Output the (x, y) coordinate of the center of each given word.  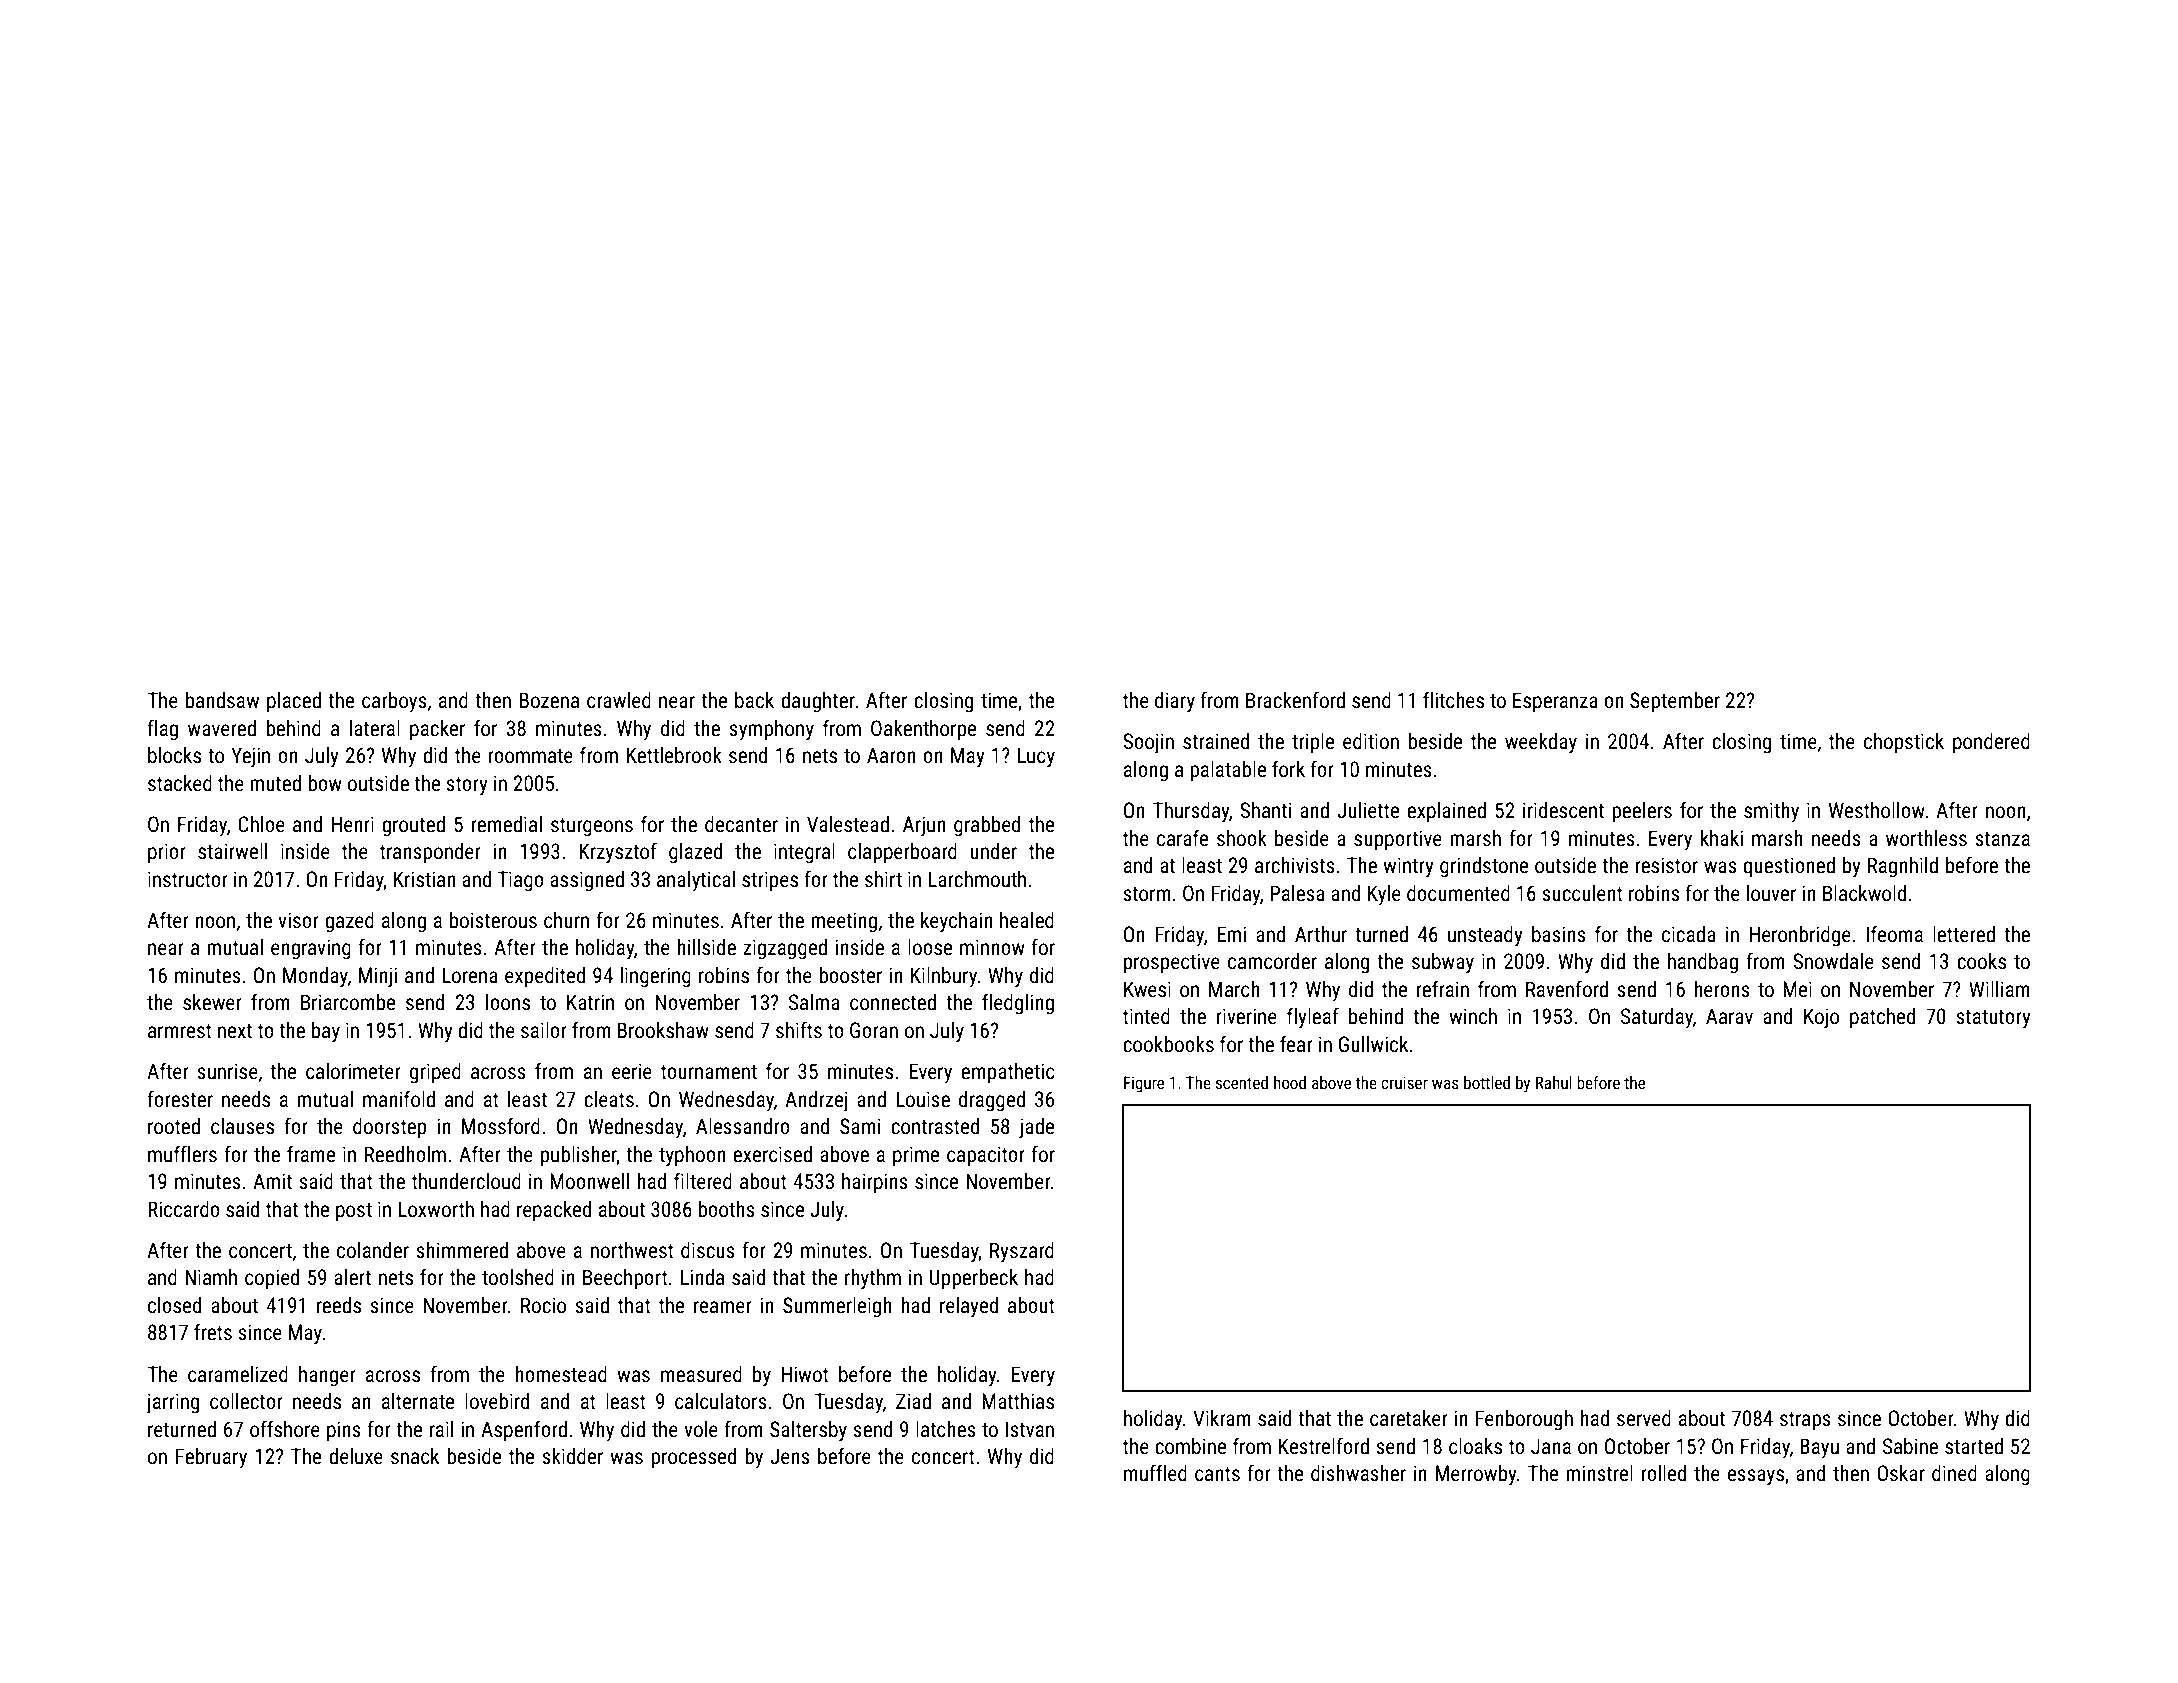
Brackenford (1295, 700)
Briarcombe (348, 1002)
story (467, 786)
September (1675, 702)
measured (701, 1374)
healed (1027, 920)
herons (1722, 989)
